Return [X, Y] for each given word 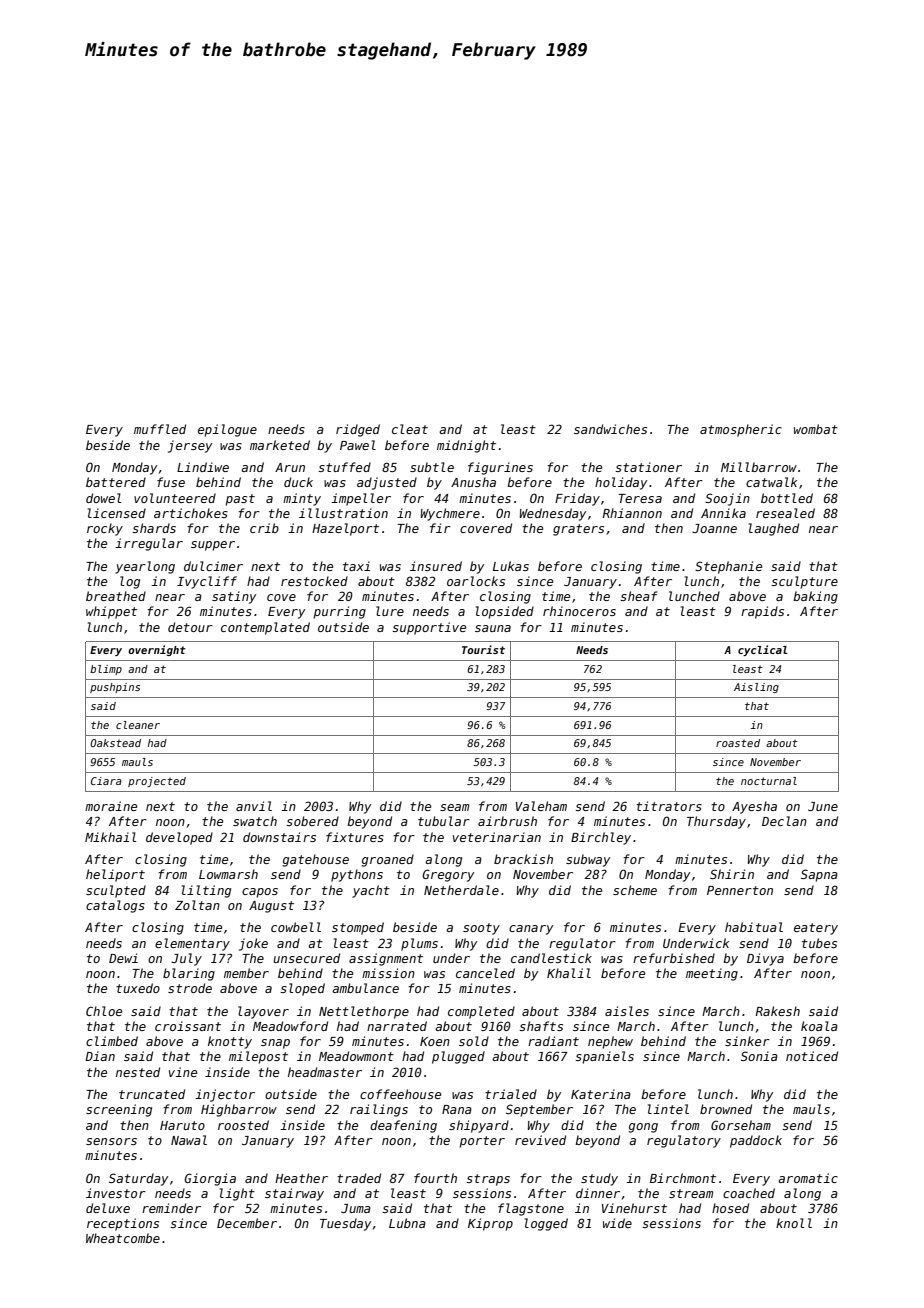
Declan [784, 821]
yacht [371, 891]
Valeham [541, 806]
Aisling [756, 688]
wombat [816, 429]
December [247, 1223]
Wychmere [450, 514]
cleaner [138, 725]
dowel [103, 498]
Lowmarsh [228, 874]
